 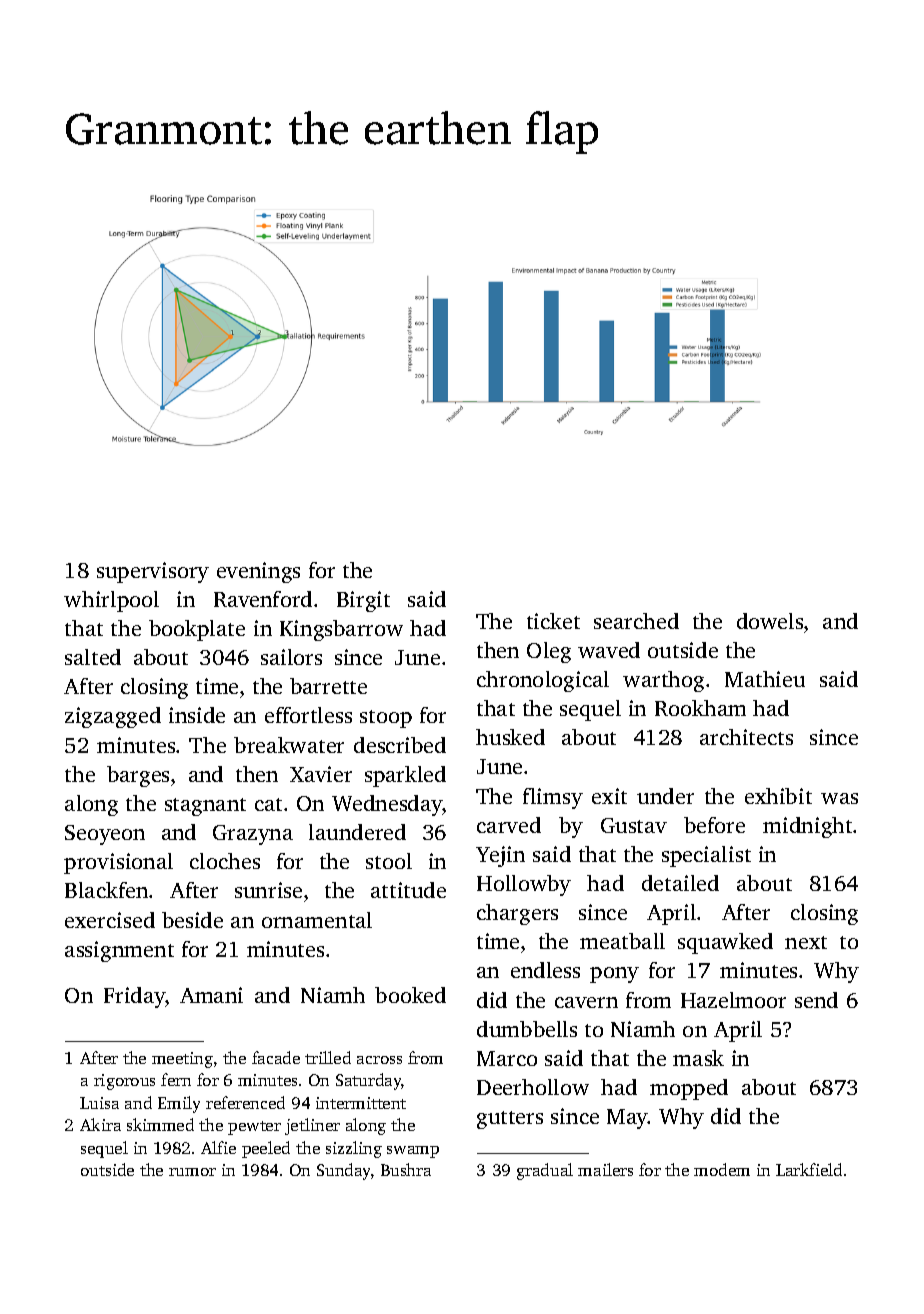 I want to click on supervisory, so click(x=153, y=572).
